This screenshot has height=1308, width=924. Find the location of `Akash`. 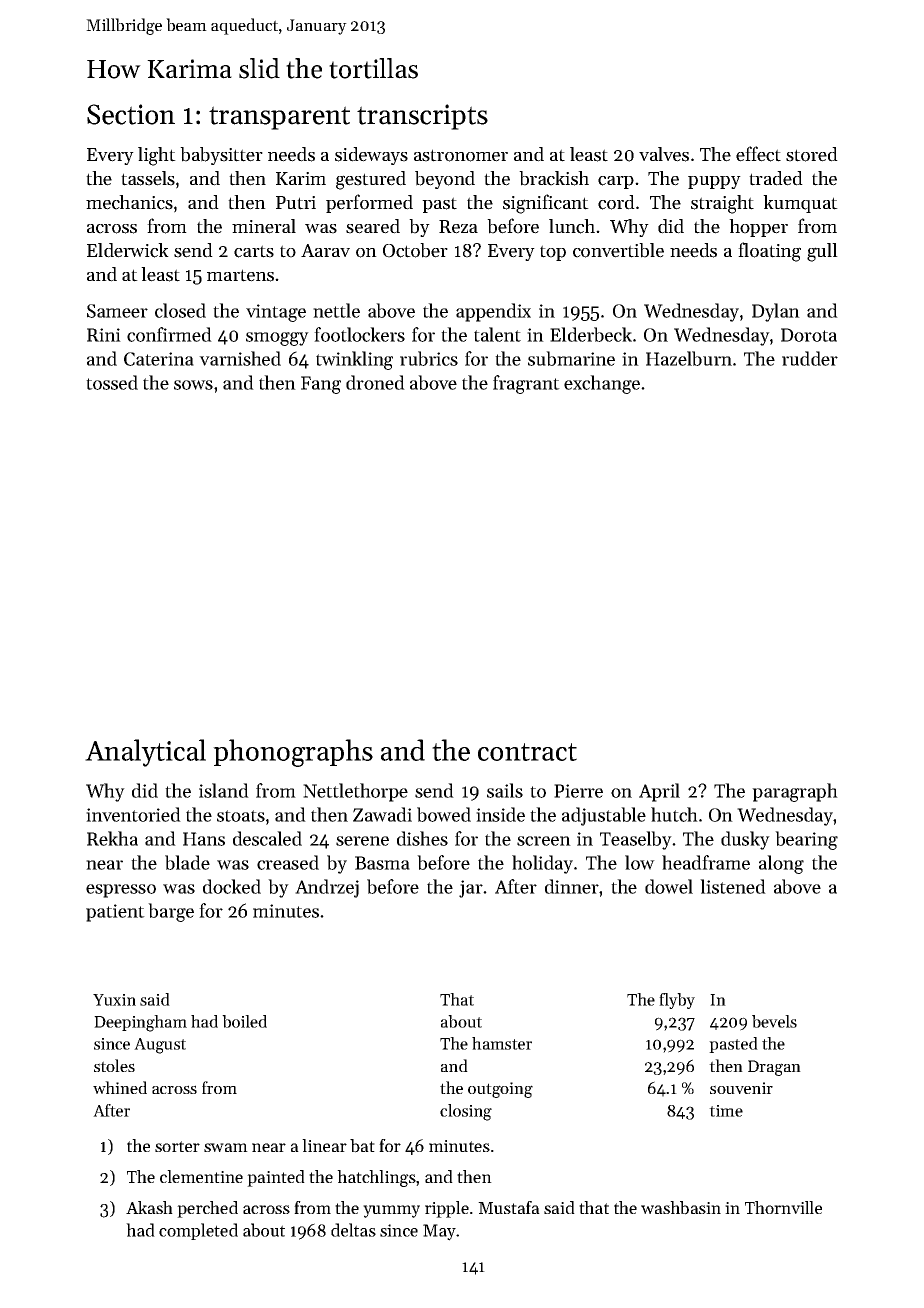

Akash is located at coordinates (149, 1207).
